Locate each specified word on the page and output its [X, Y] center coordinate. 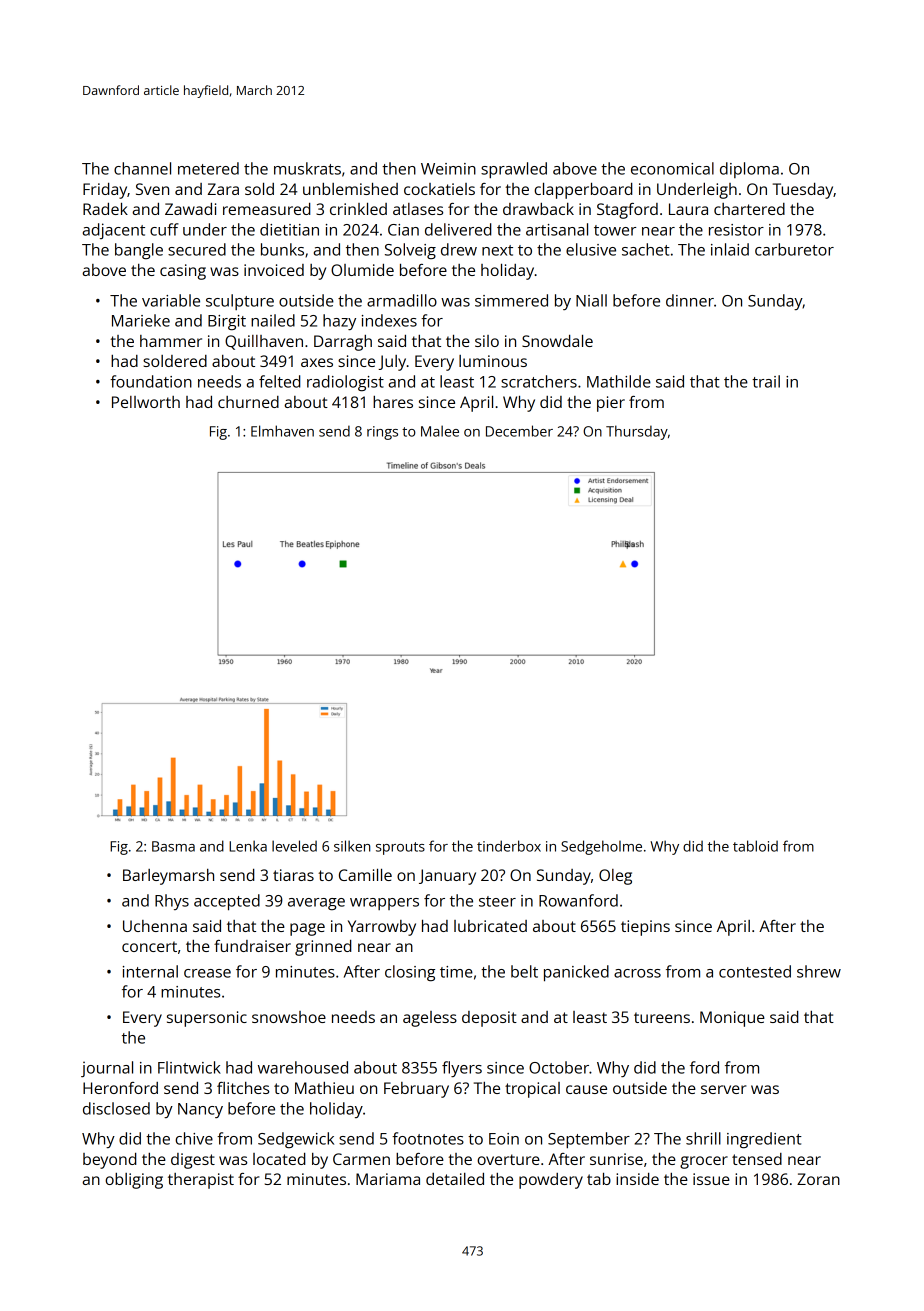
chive [194, 1138]
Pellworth [146, 402]
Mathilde [619, 381]
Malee [440, 431]
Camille [365, 875]
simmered [511, 300]
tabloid [755, 846]
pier [611, 404]
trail [766, 381]
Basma [173, 846]
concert [149, 946]
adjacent [114, 231]
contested [755, 971]
